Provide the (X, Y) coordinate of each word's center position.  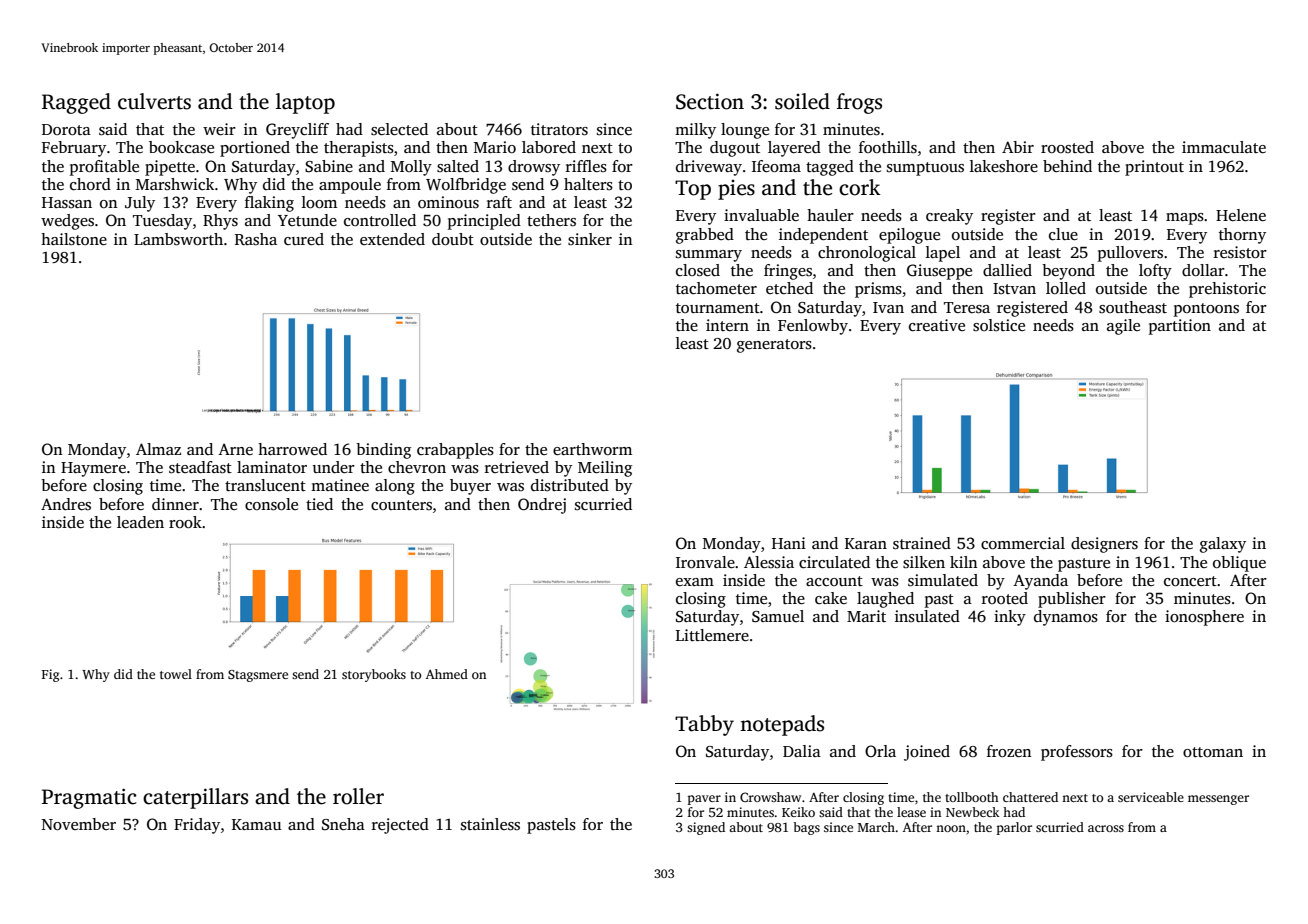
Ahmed (447, 674)
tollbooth (972, 797)
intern (727, 325)
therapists (359, 149)
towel (176, 674)
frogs (859, 103)
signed (706, 828)
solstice (999, 325)
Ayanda (1040, 582)
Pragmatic (89, 798)
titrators (559, 129)
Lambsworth (178, 239)
